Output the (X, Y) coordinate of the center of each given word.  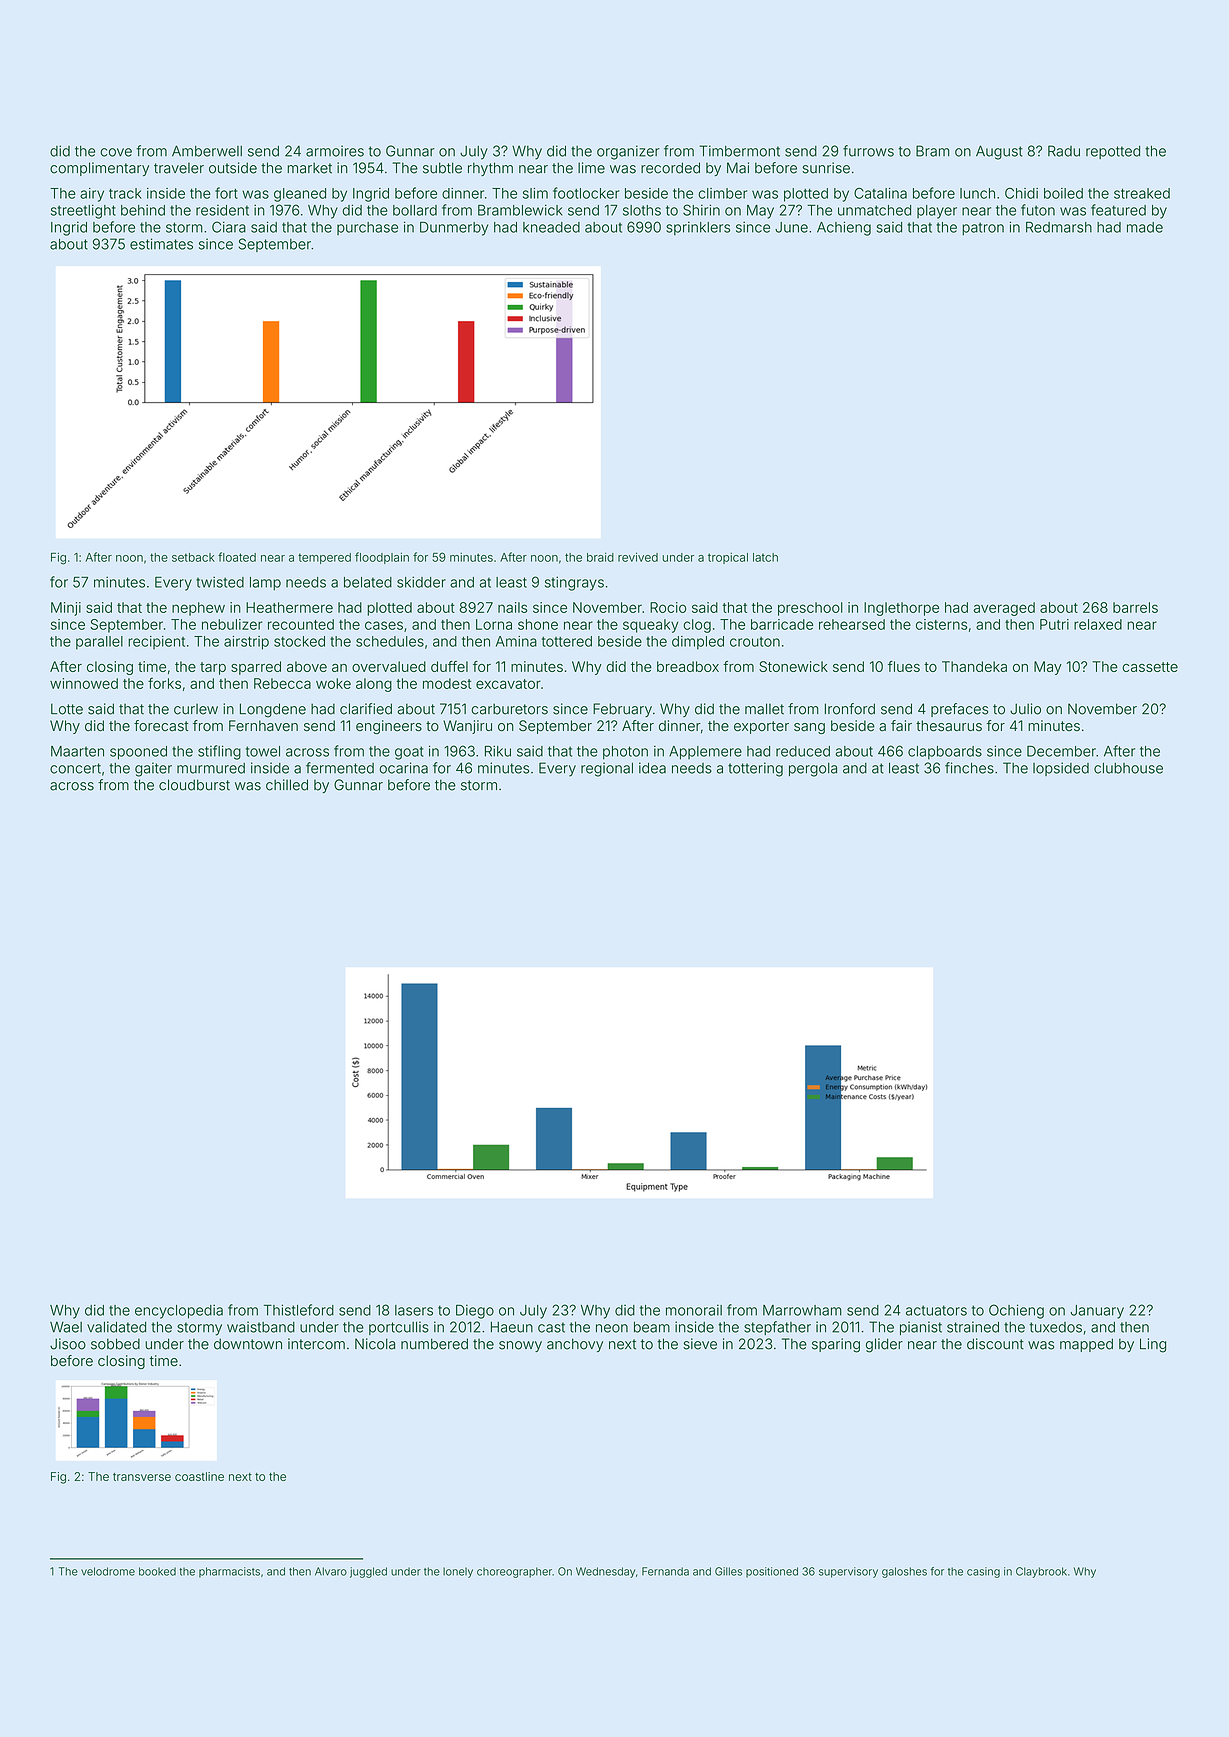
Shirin (701, 210)
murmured (211, 768)
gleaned (300, 195)
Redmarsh (1059, 227)
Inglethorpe (901, 609)
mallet (764, 709)
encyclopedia (179, 1312)
